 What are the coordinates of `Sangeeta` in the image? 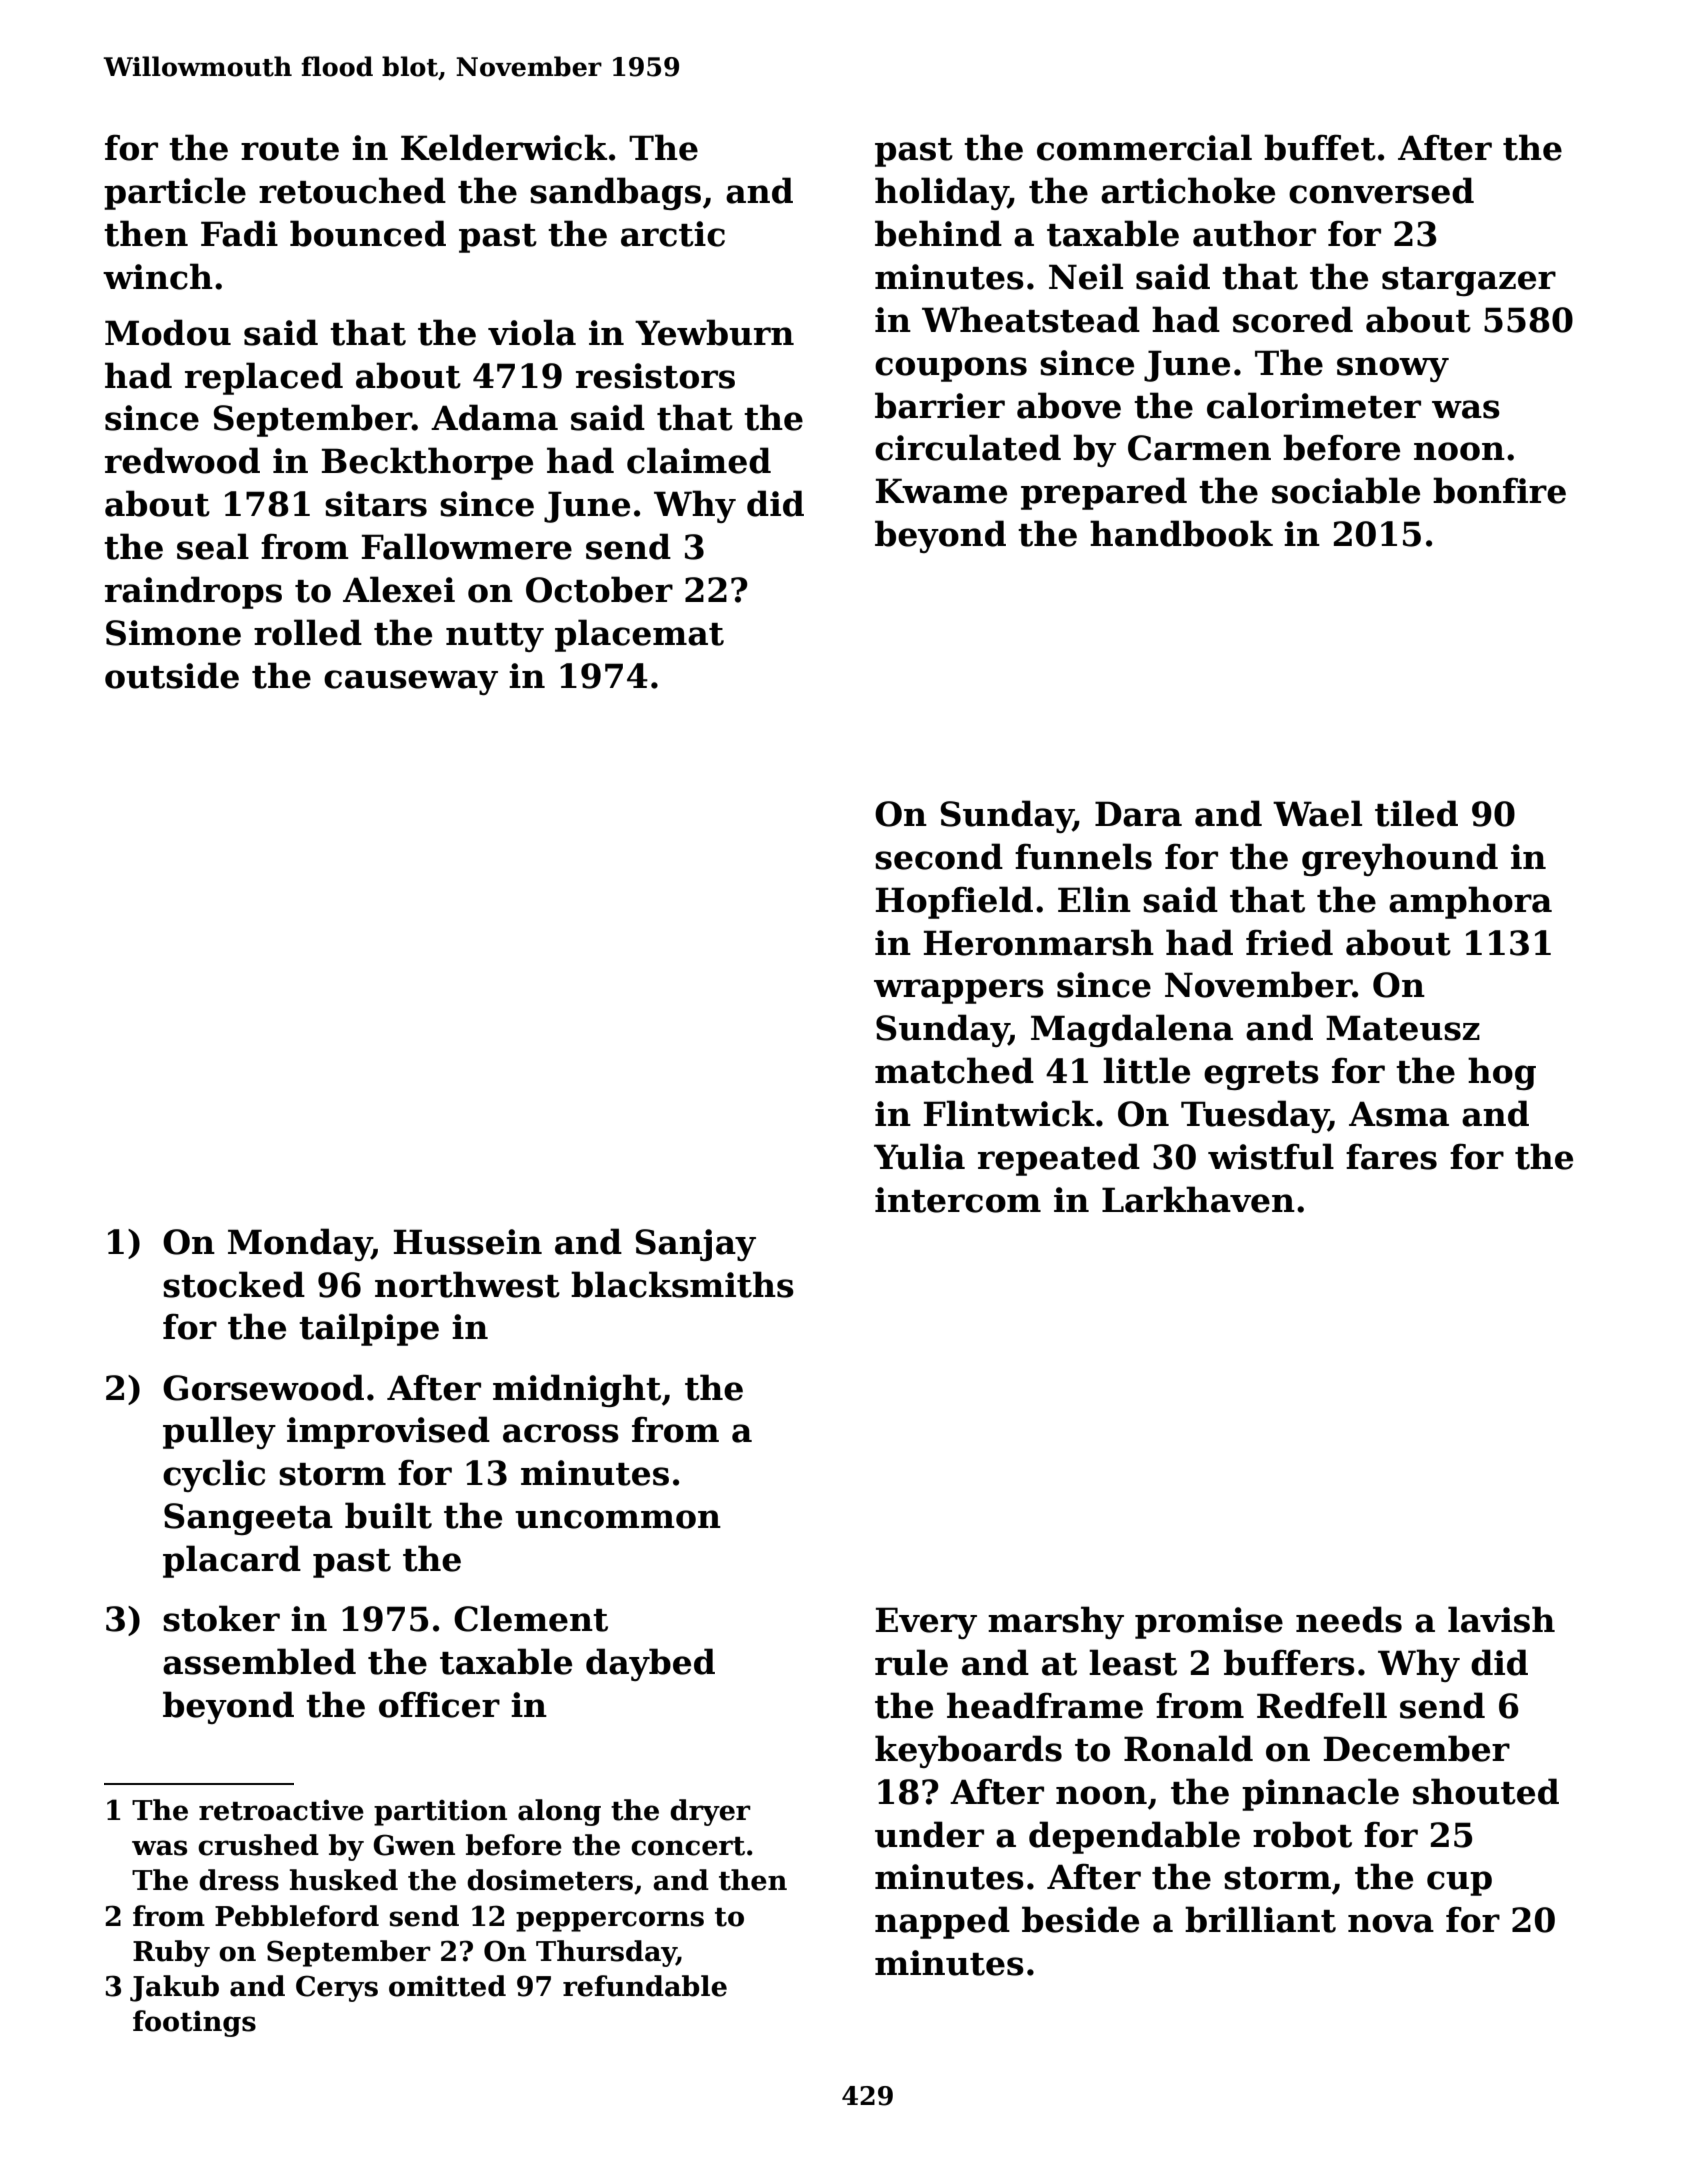 It's located at (248, 1519).
